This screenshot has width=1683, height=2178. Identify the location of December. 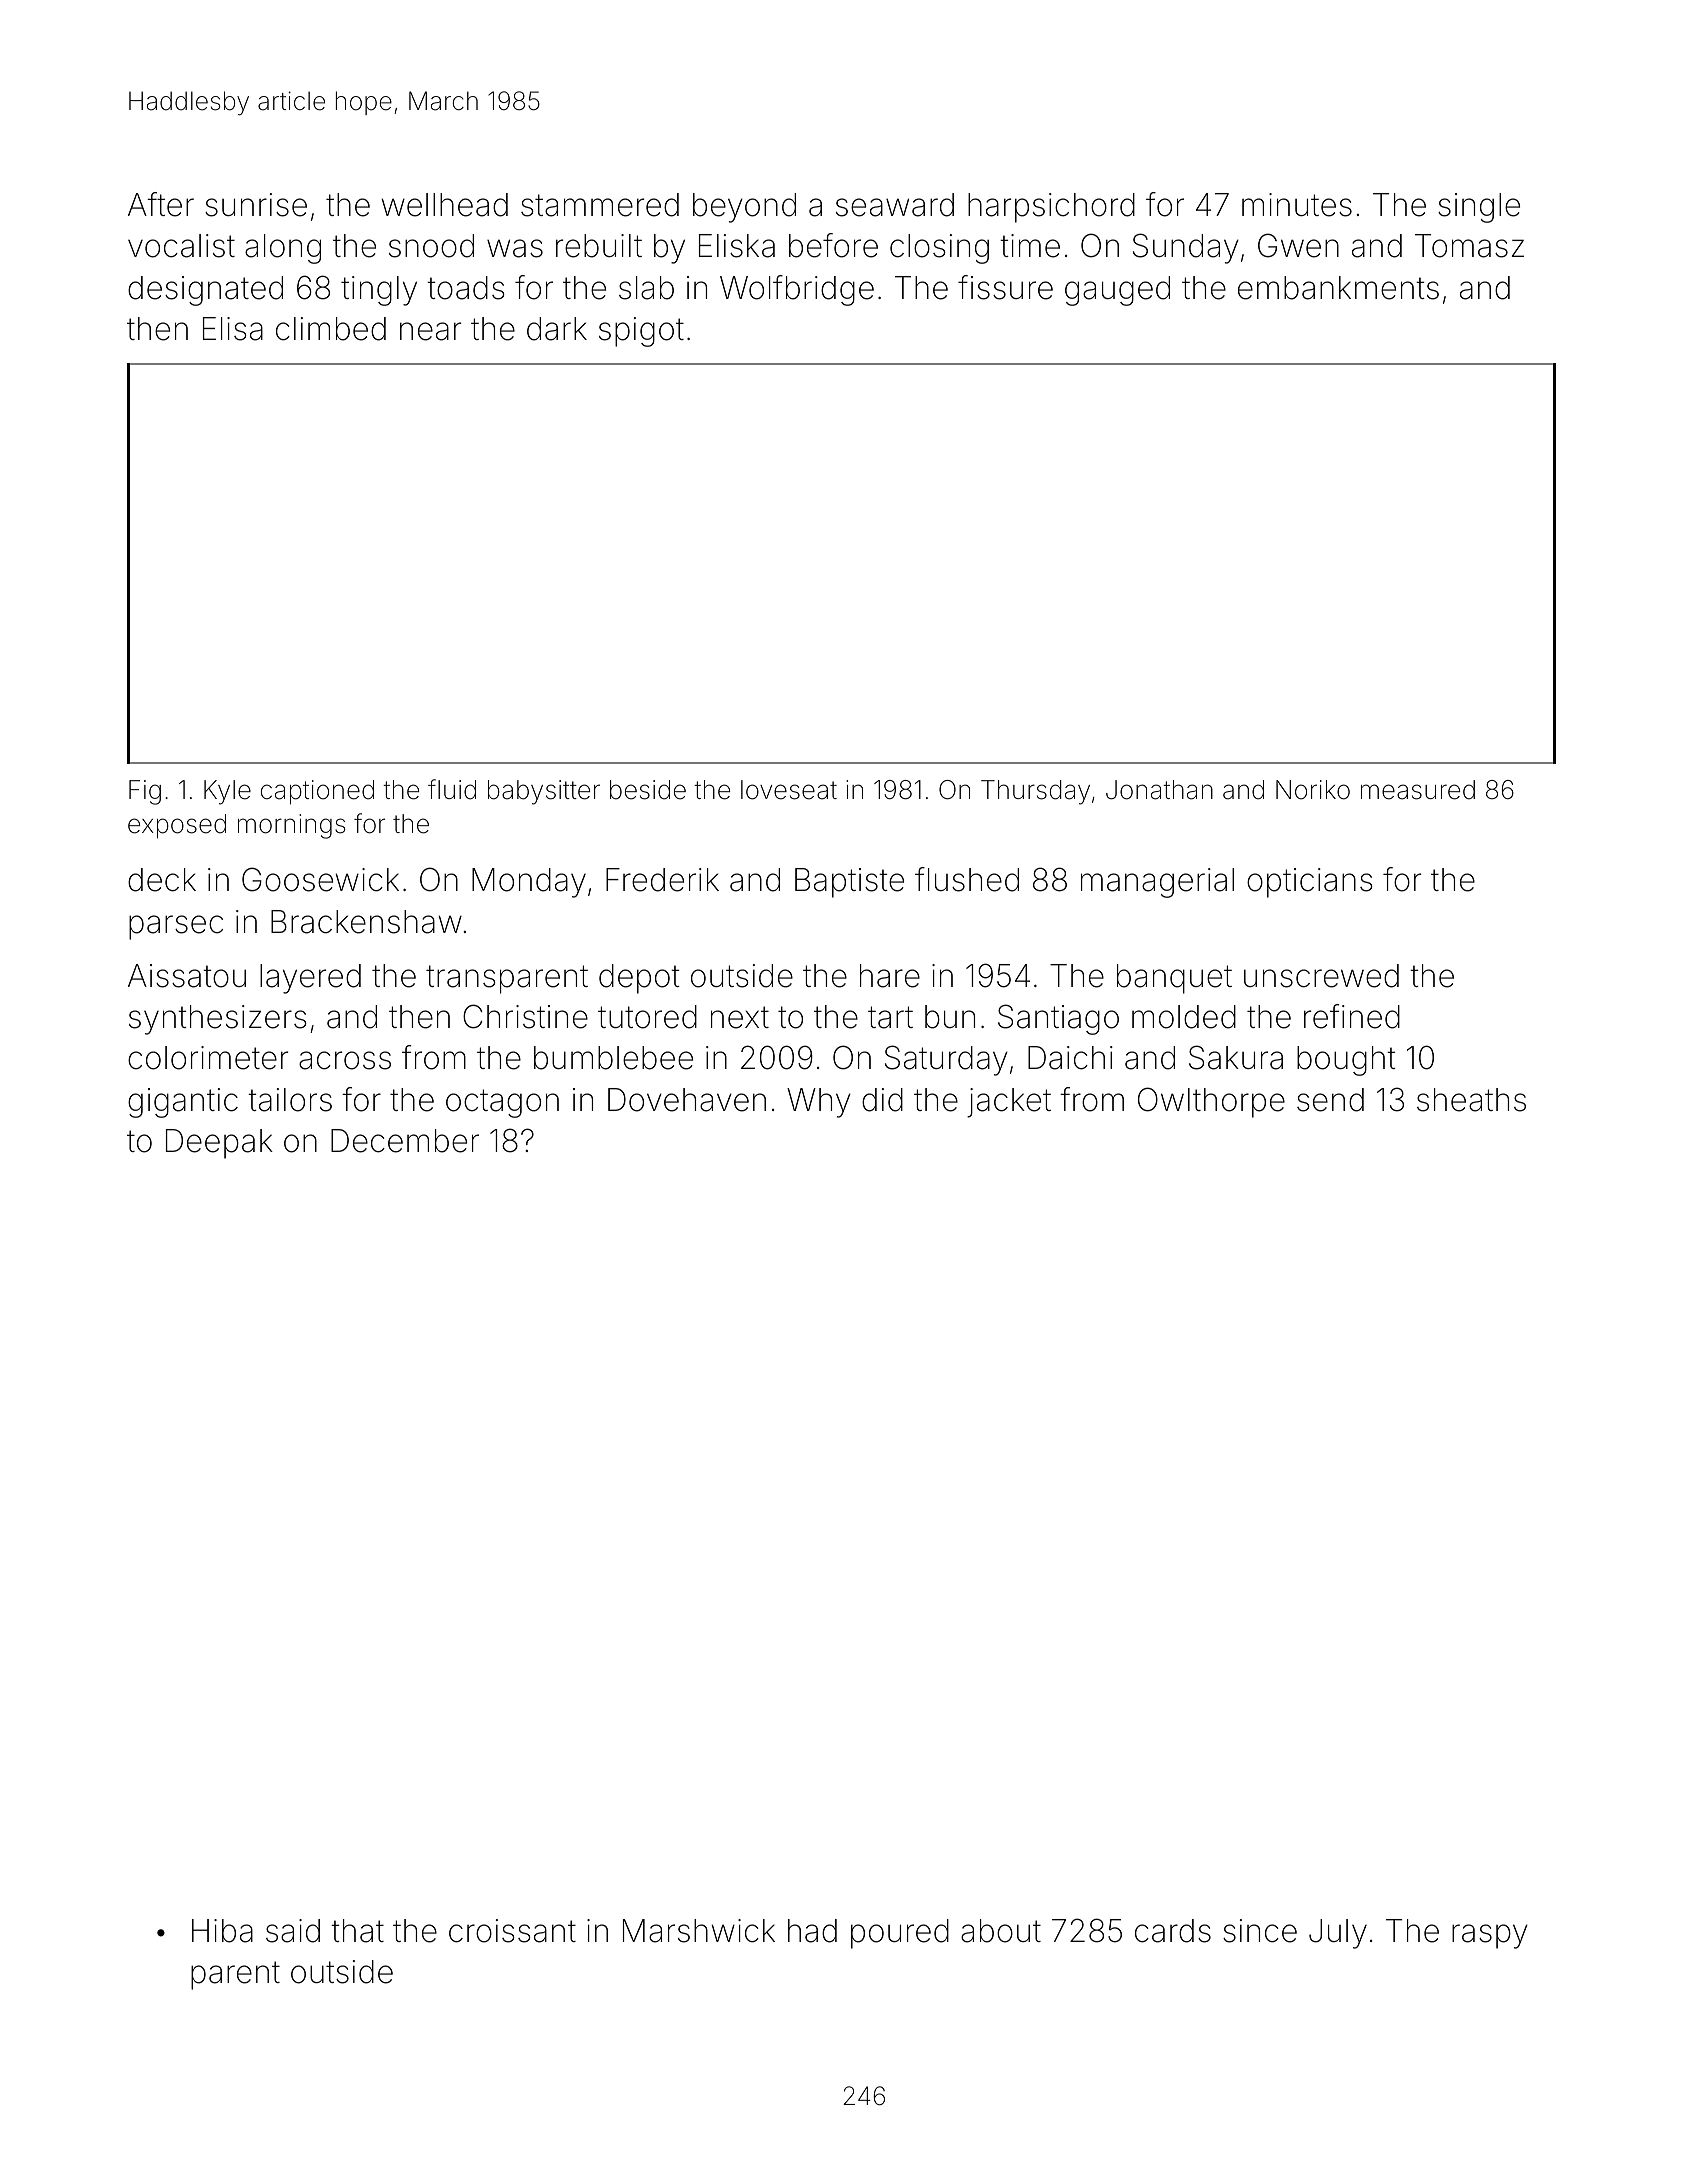
(405, 1141).
